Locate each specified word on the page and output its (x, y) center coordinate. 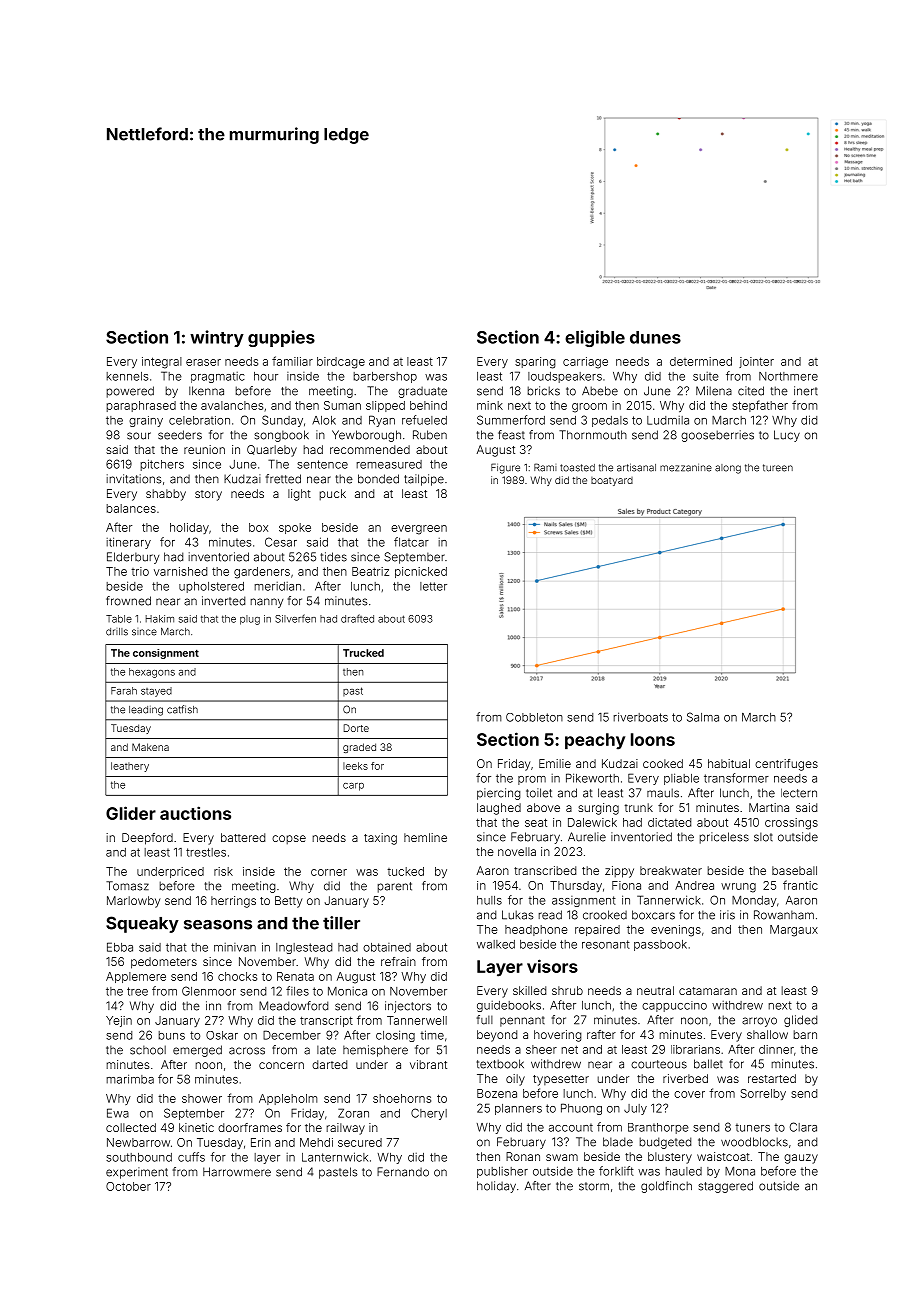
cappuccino (674, 1006)
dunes (655, 337)
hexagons (152, 673)
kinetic (196, 1127)
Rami (545, 467)
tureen (778, 468)
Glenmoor (209, 991)
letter (433, 586)
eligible (595, 338)
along (728, 469)
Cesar (281, 542)
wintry (217, 338)
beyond (497, 1036)
